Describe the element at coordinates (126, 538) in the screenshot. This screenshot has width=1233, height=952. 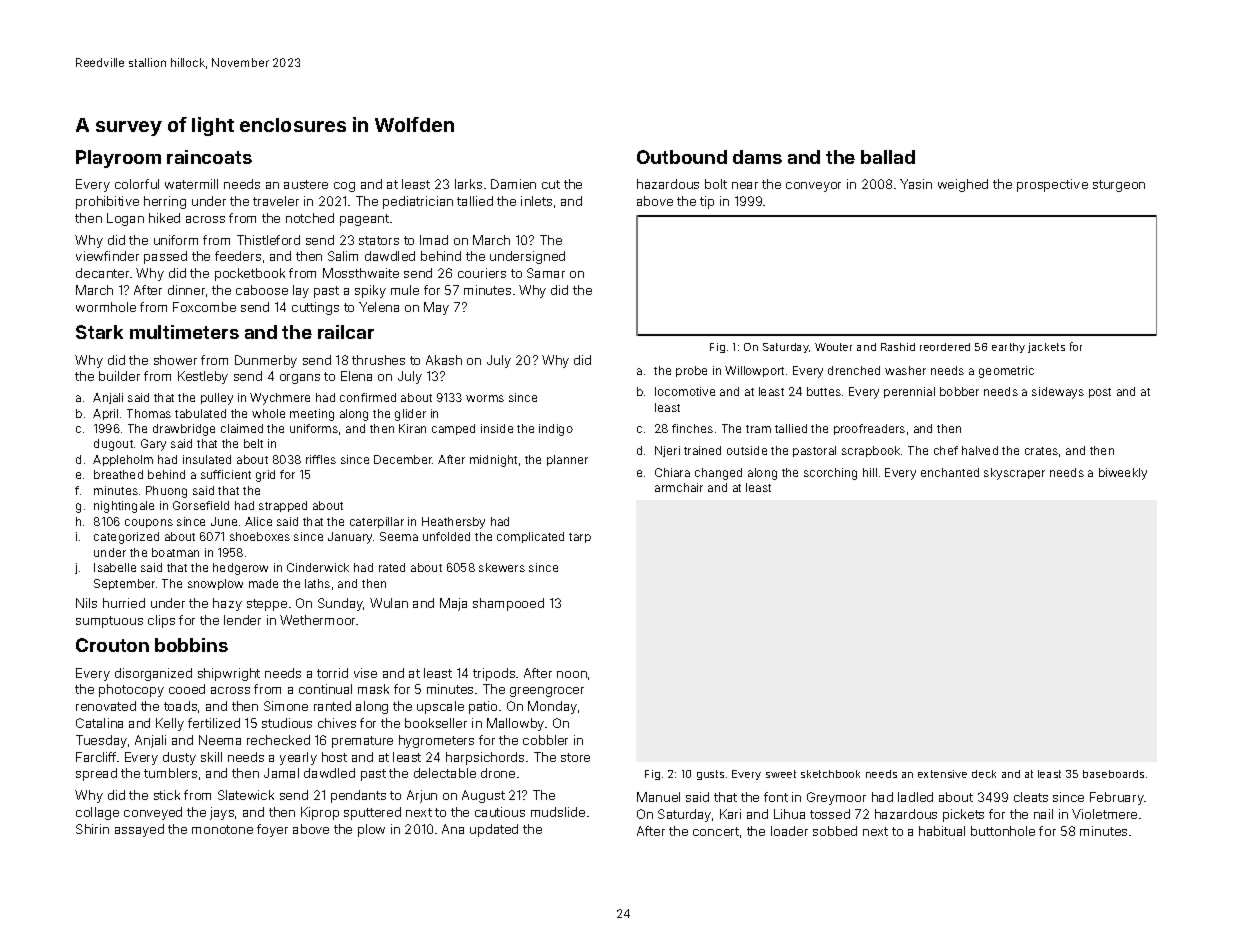
I see `categorized` at that location.
